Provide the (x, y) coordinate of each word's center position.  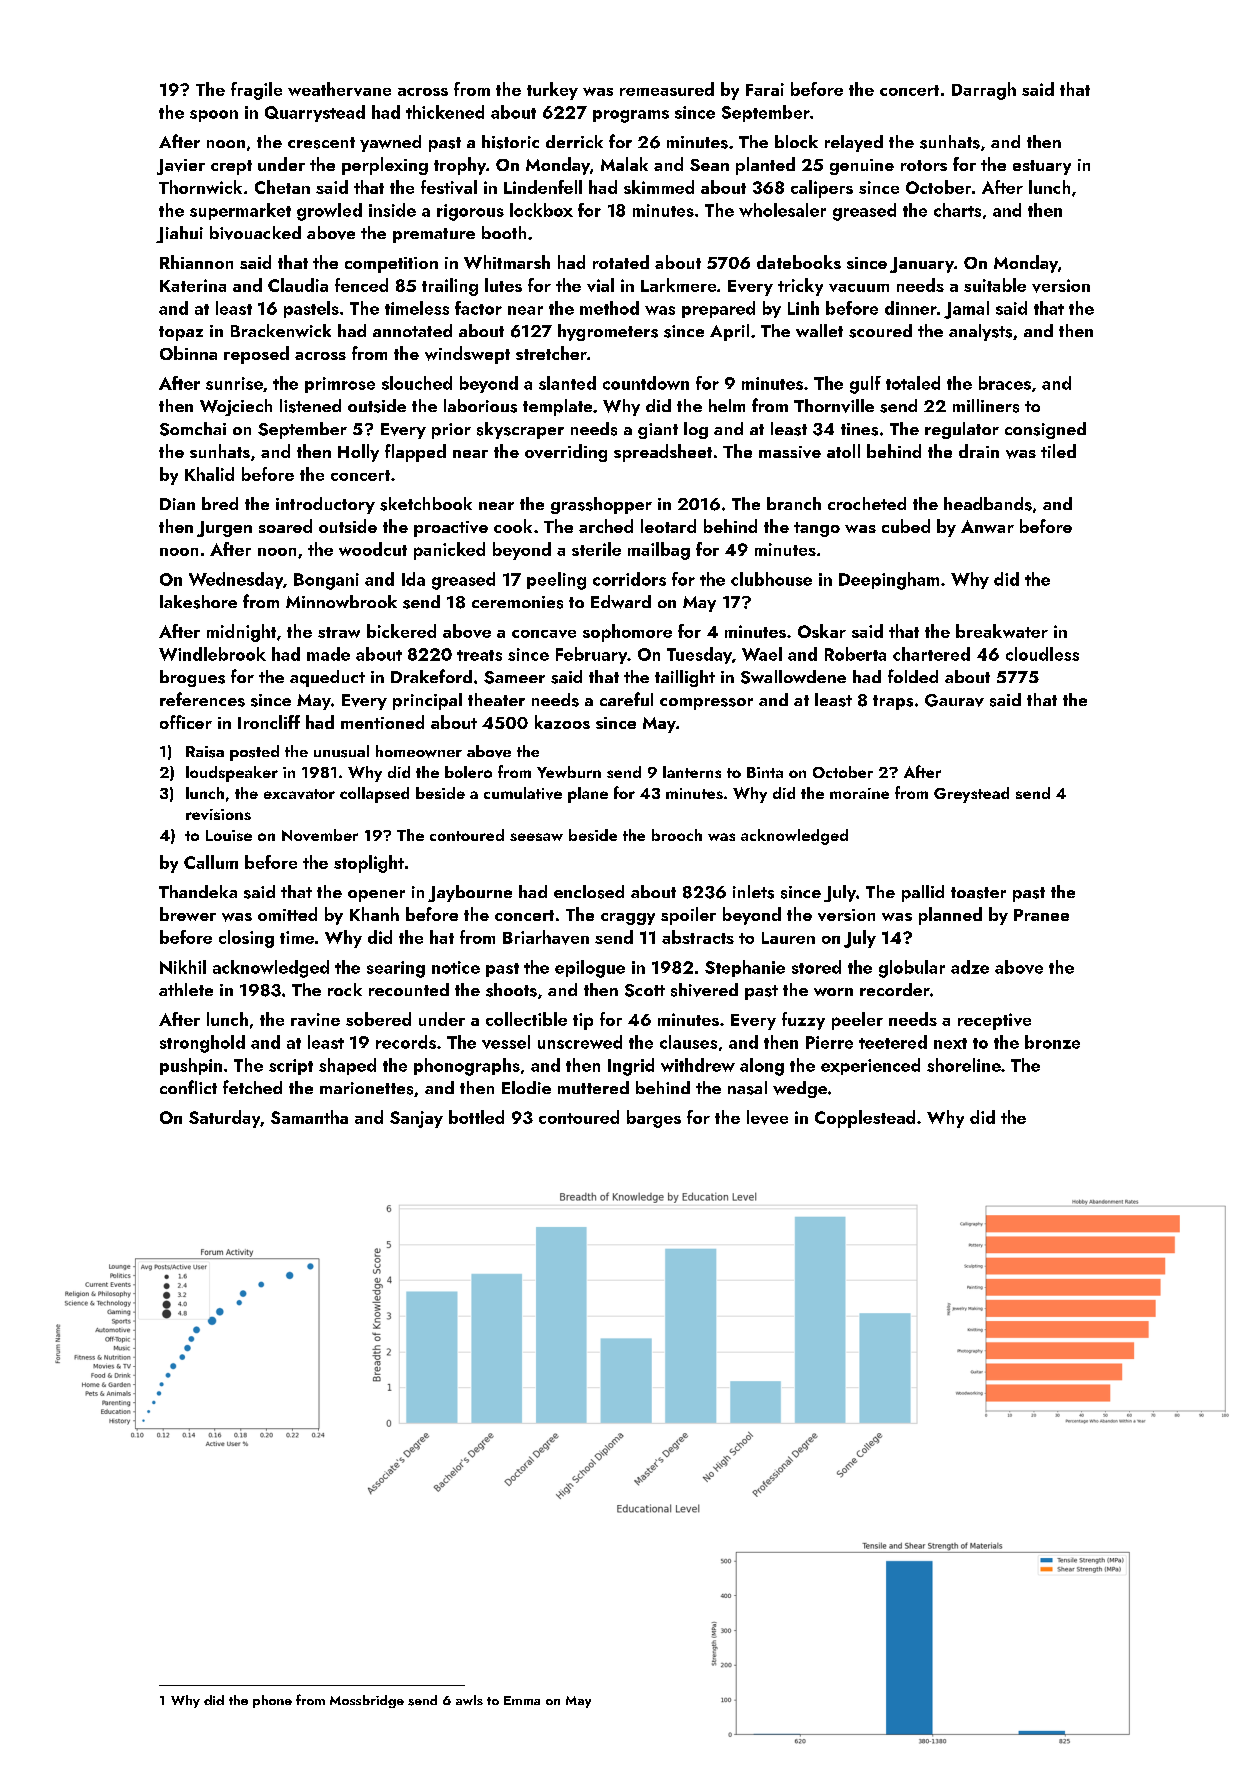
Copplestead (865, 1119)
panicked (449, 551)
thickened (445, 112)
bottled (476, 1117)
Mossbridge (367, 1701)
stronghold (202, 1044)
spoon (214, 116)
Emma (522, 1700)
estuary (1042, 167)
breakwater (1002, 631)
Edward (621, 602)
